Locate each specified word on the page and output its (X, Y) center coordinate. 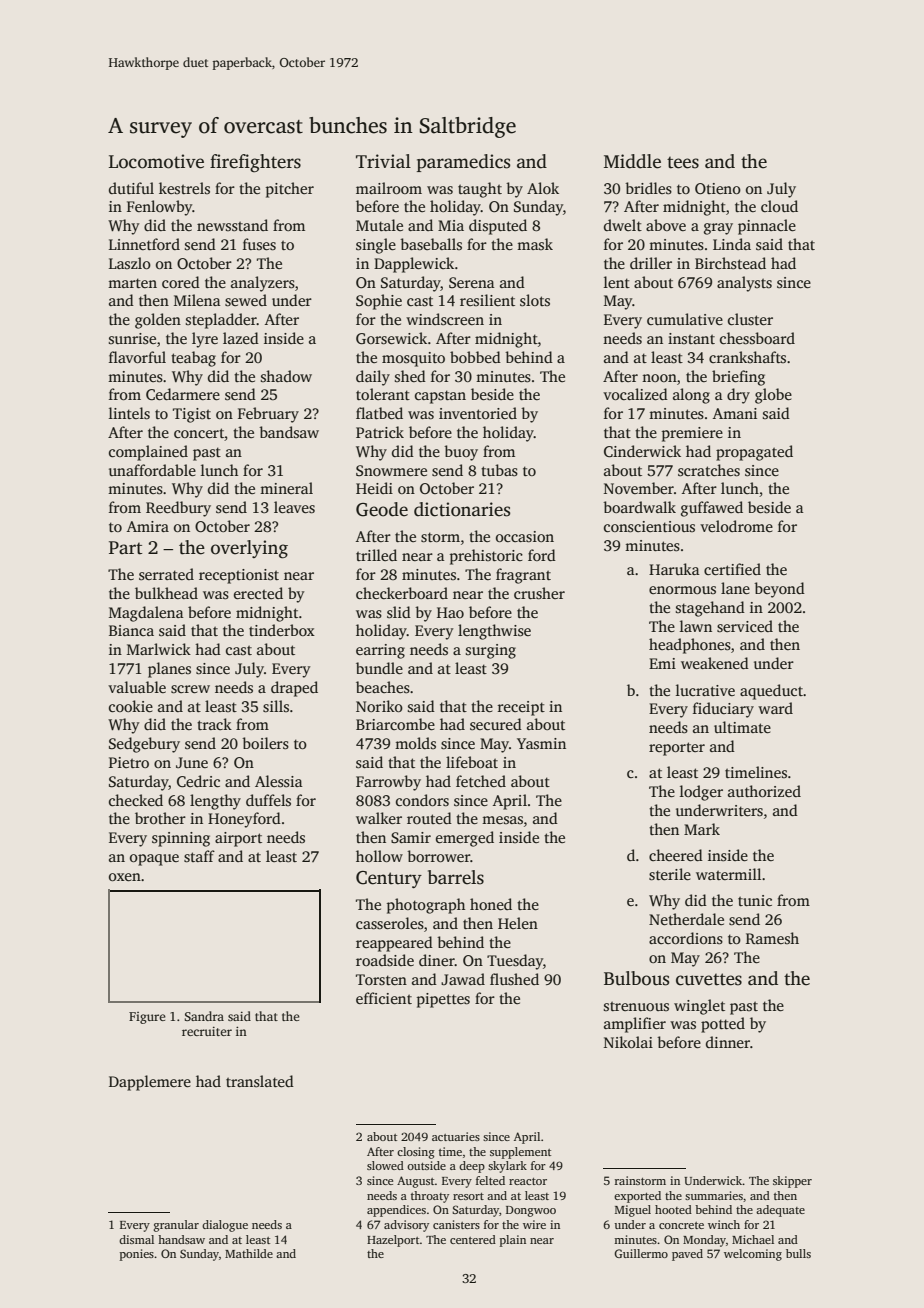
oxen (125, 877)
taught (480, 190)
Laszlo (130, 263)
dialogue (225, 1226)
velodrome (736, 526)
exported (637, 1197)
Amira (148, 526)
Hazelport (393, 1241)
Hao (450, 612)
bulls (798, 1253)
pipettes (443, 1000)
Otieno (718, 189)
